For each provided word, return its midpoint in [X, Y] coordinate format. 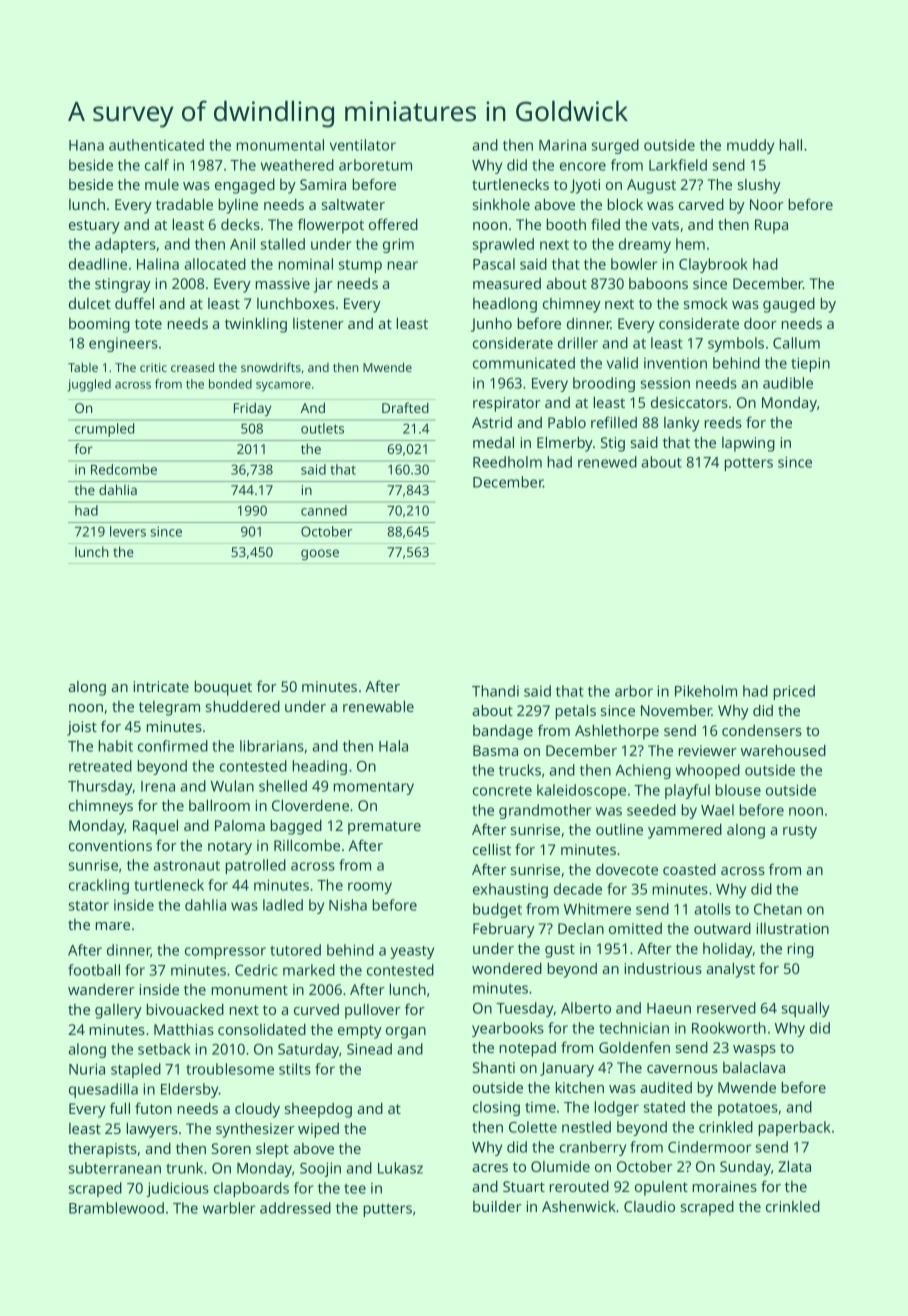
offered [393, 224]
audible [788, 383]
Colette [533, 1127]
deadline [98, 264]
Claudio [649, 1206]
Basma [495, 750]
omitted [635, 928]
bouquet [223, 688]
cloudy [257, 1110]
